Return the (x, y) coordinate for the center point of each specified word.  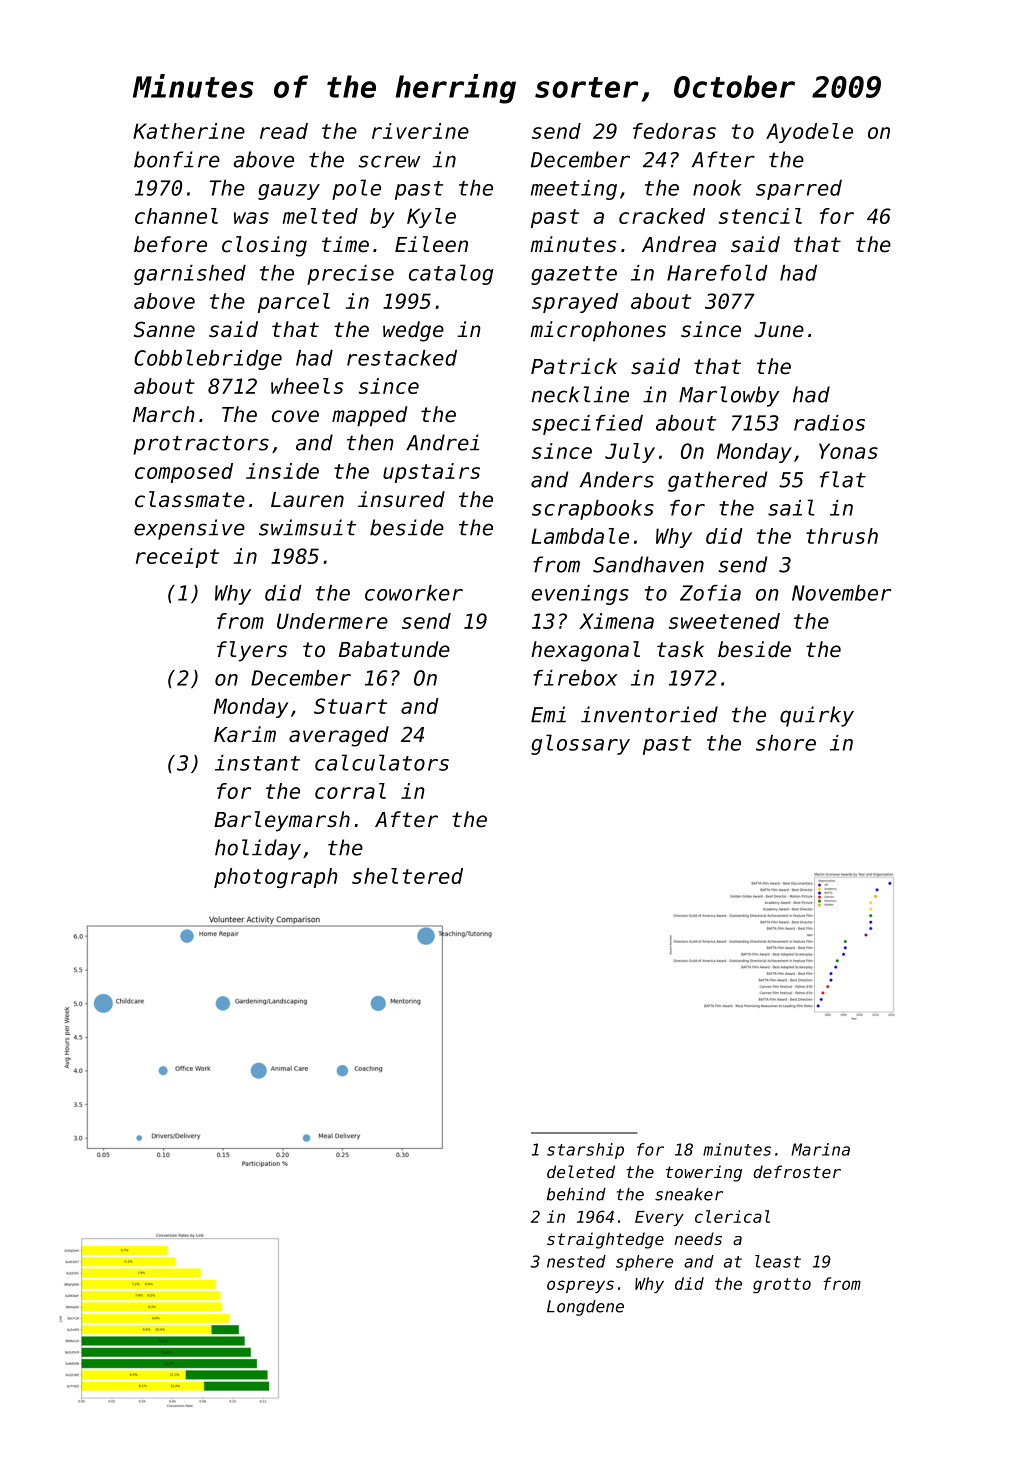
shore (786, 743)
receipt (177, 558)
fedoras (674, 131)
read (284, 131)
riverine (420, 131)
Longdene (585, 1308)
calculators (382, 762)
